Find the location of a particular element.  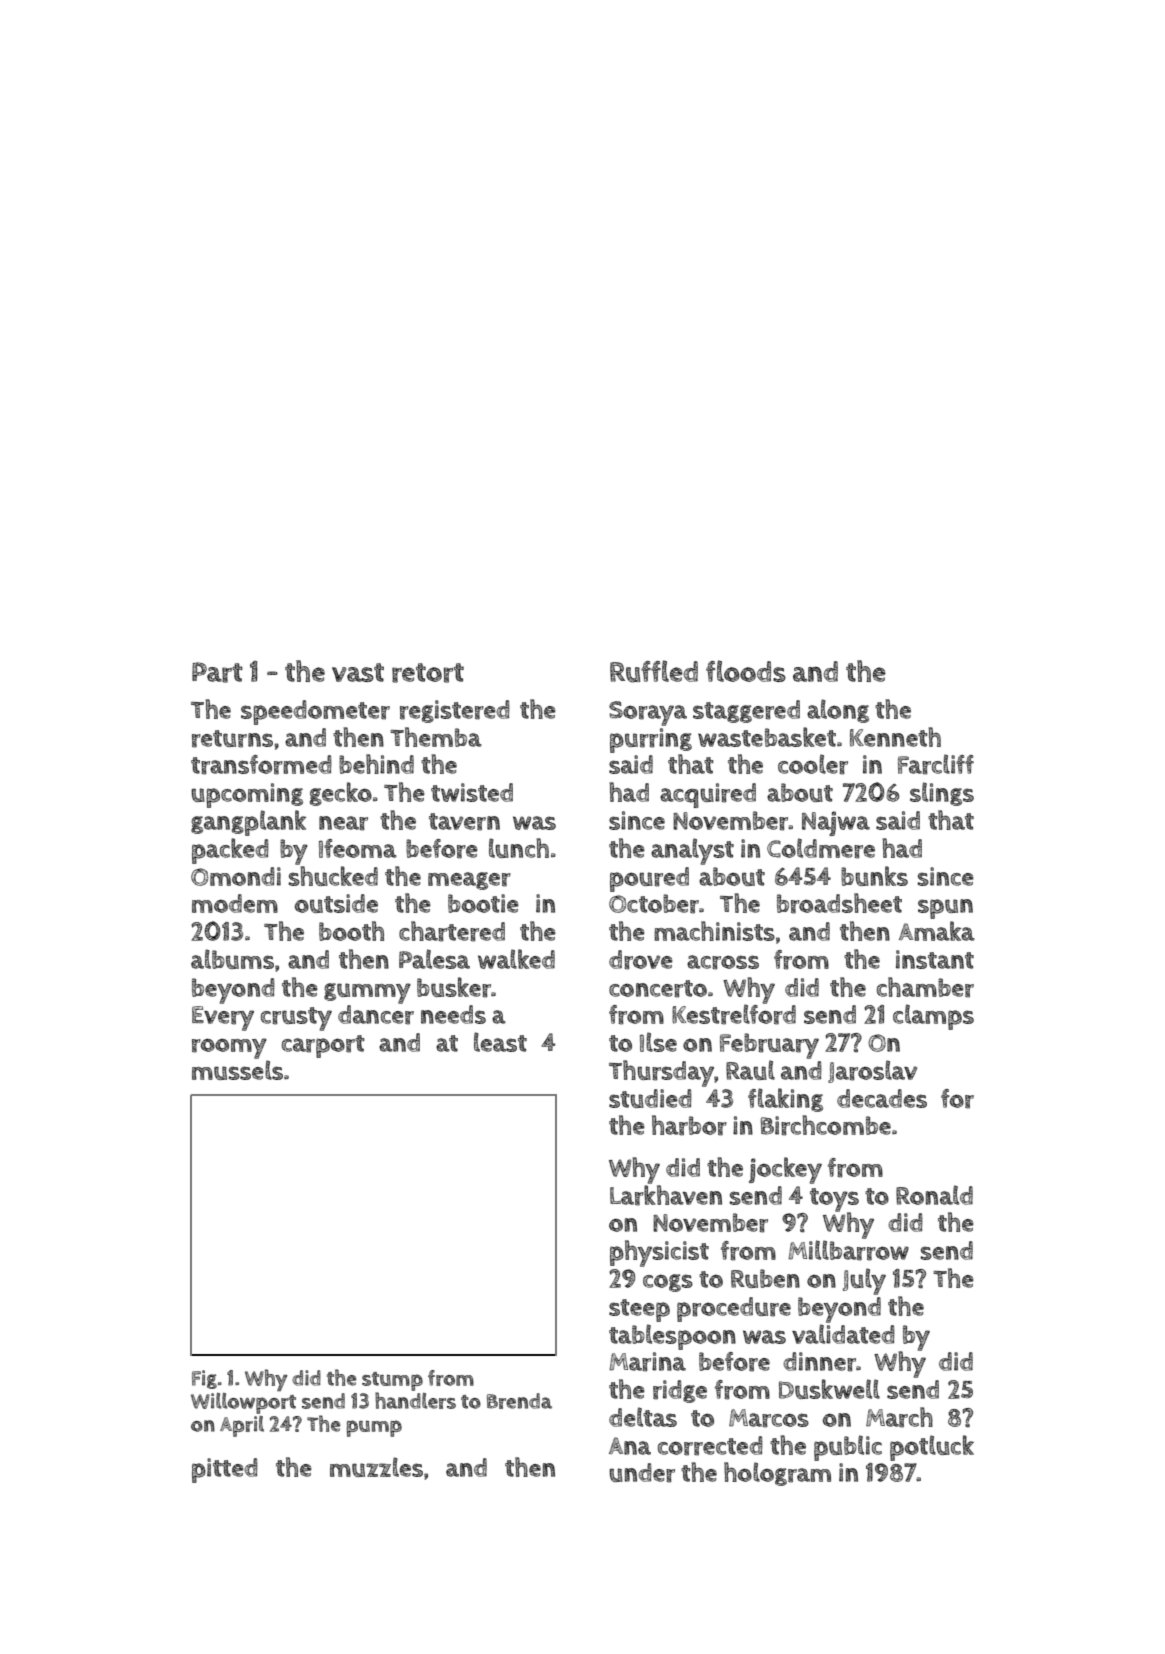

Brenda is located at coordinates (519, 1401).
